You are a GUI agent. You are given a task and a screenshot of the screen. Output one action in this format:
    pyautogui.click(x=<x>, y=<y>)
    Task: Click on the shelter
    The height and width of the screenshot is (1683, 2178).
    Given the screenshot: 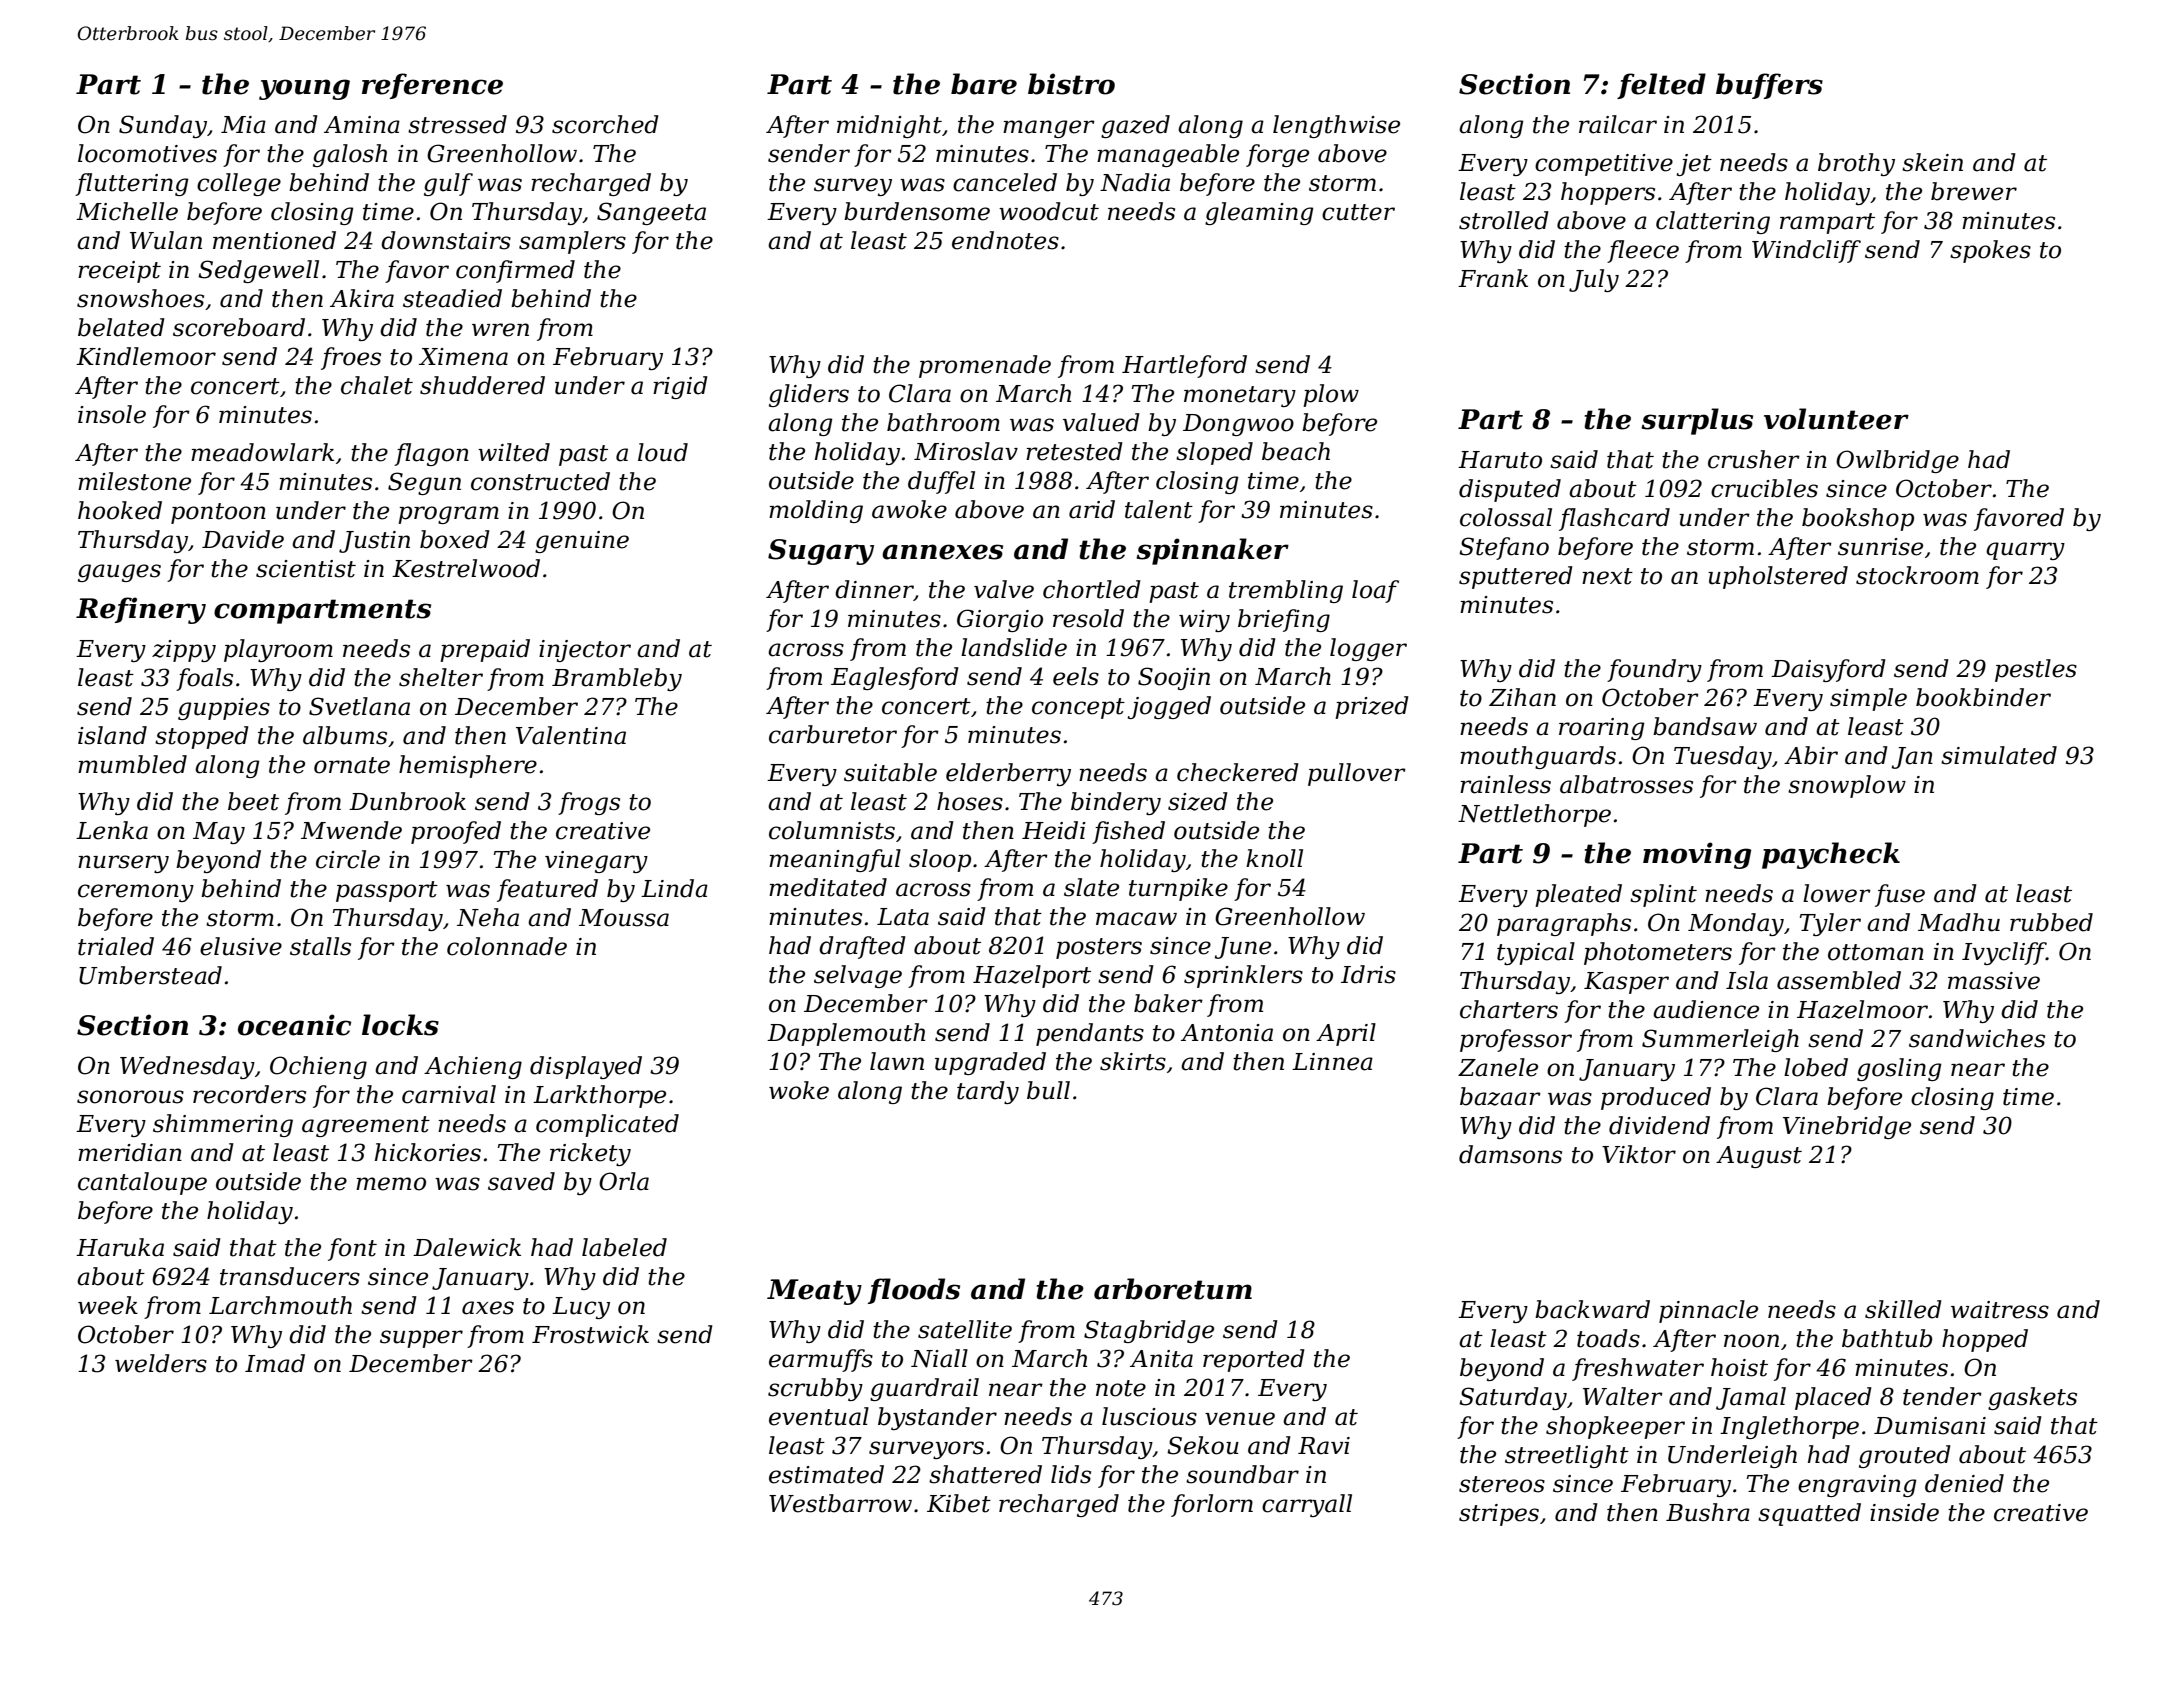 What is the action you would take?
    pyautogui.click(x=441, y=677)
